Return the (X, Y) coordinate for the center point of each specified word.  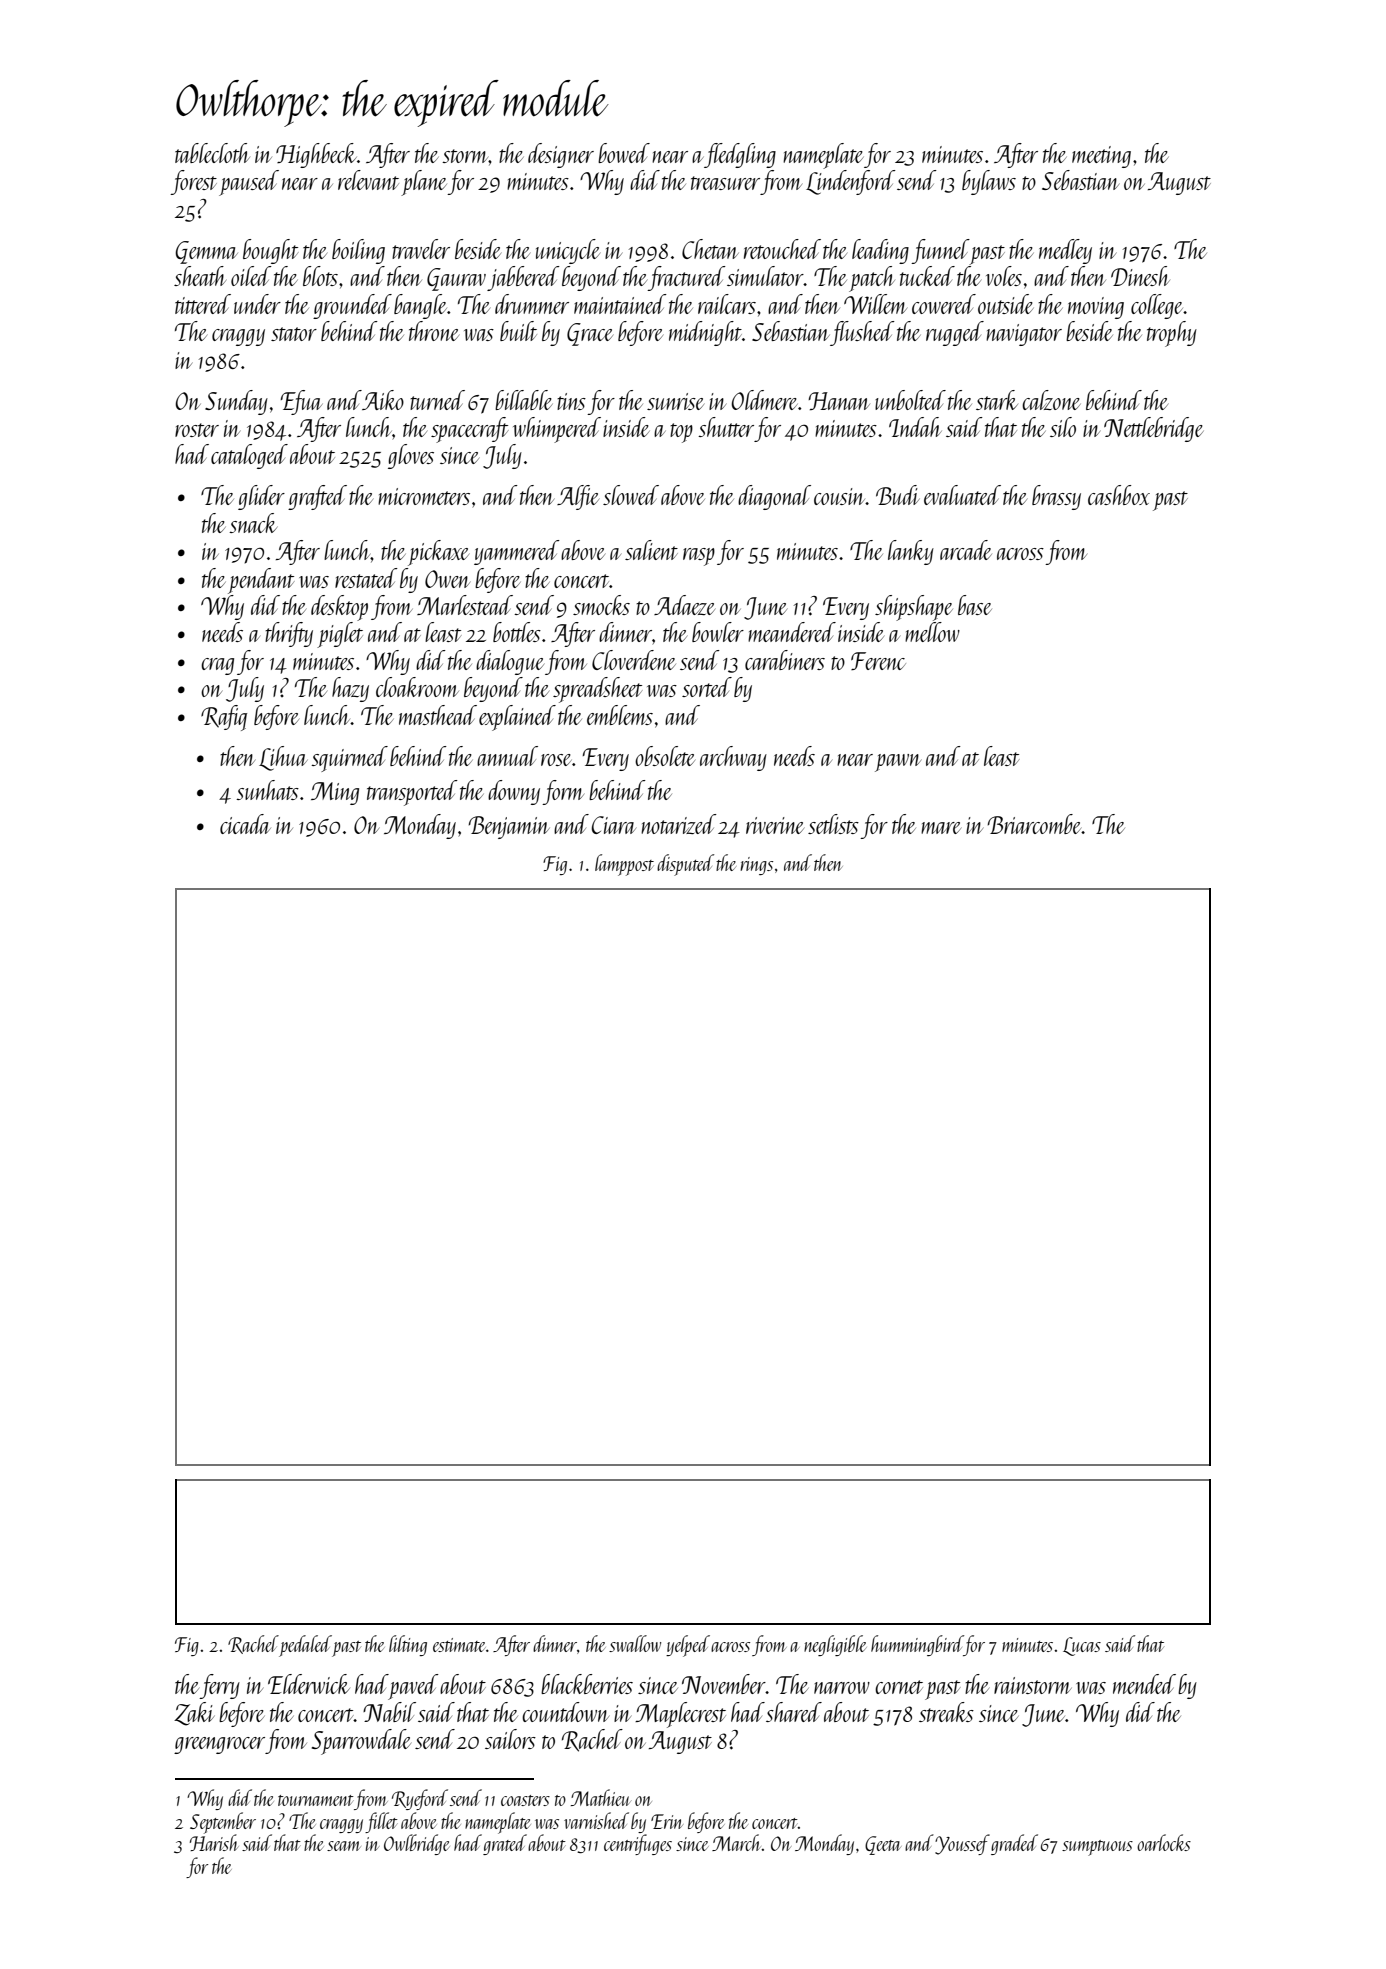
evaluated (962, 495)
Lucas (1082, 1646)
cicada (245, 824)
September (223, 1823)
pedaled (305, 1646)
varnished (596, 1820)
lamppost (624, 865)
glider (261, 497)
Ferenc (878, 661)
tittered (203, 304)
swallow (635, 1643)
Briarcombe (1035, 824)
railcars (727, 304)
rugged (955, 333)
